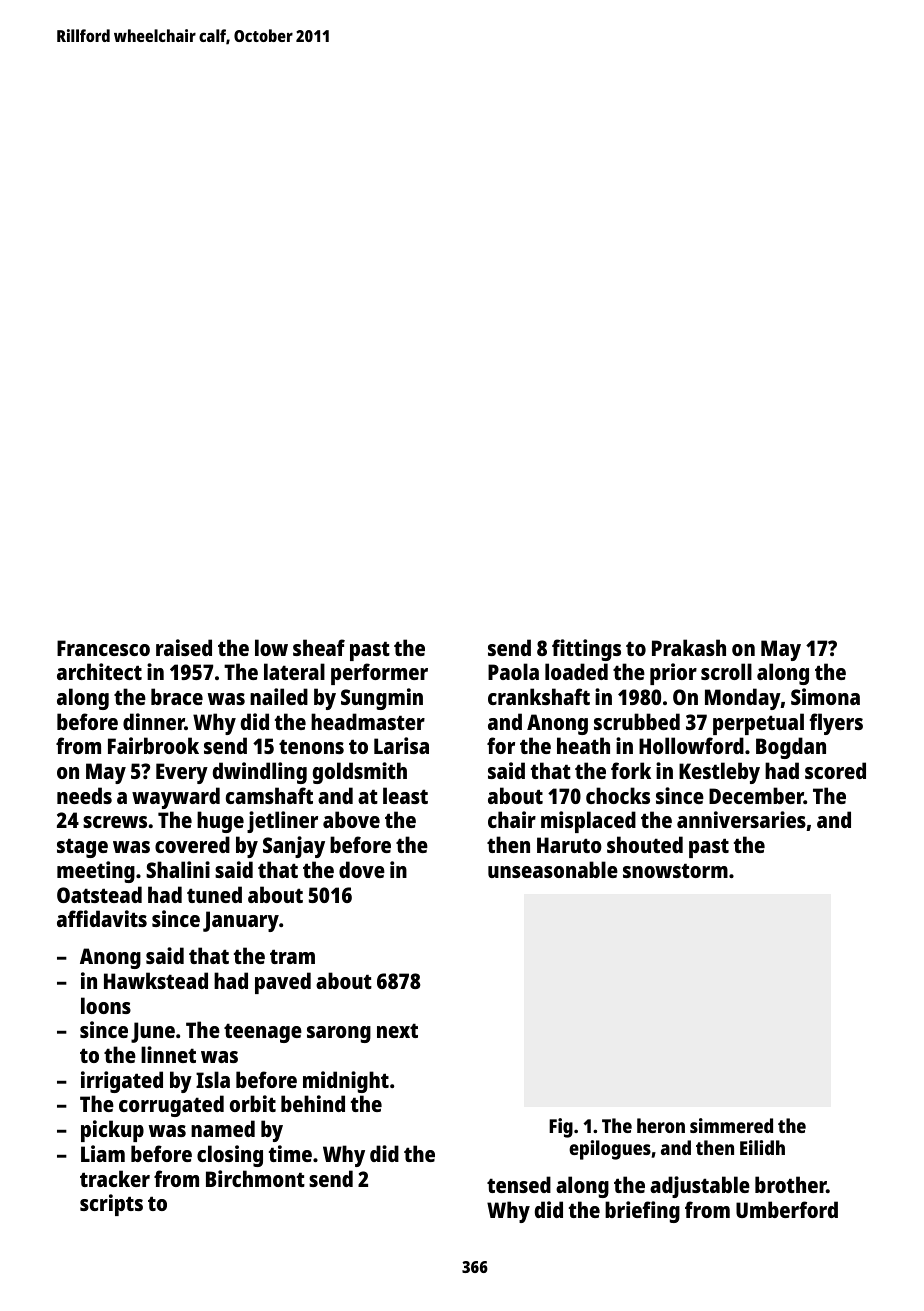 Image resolution: width=924 pixels, height=1311 pixels. Describe the element at coordinates (269, 795) in the screenshot. I see `camshaft` at that location.
